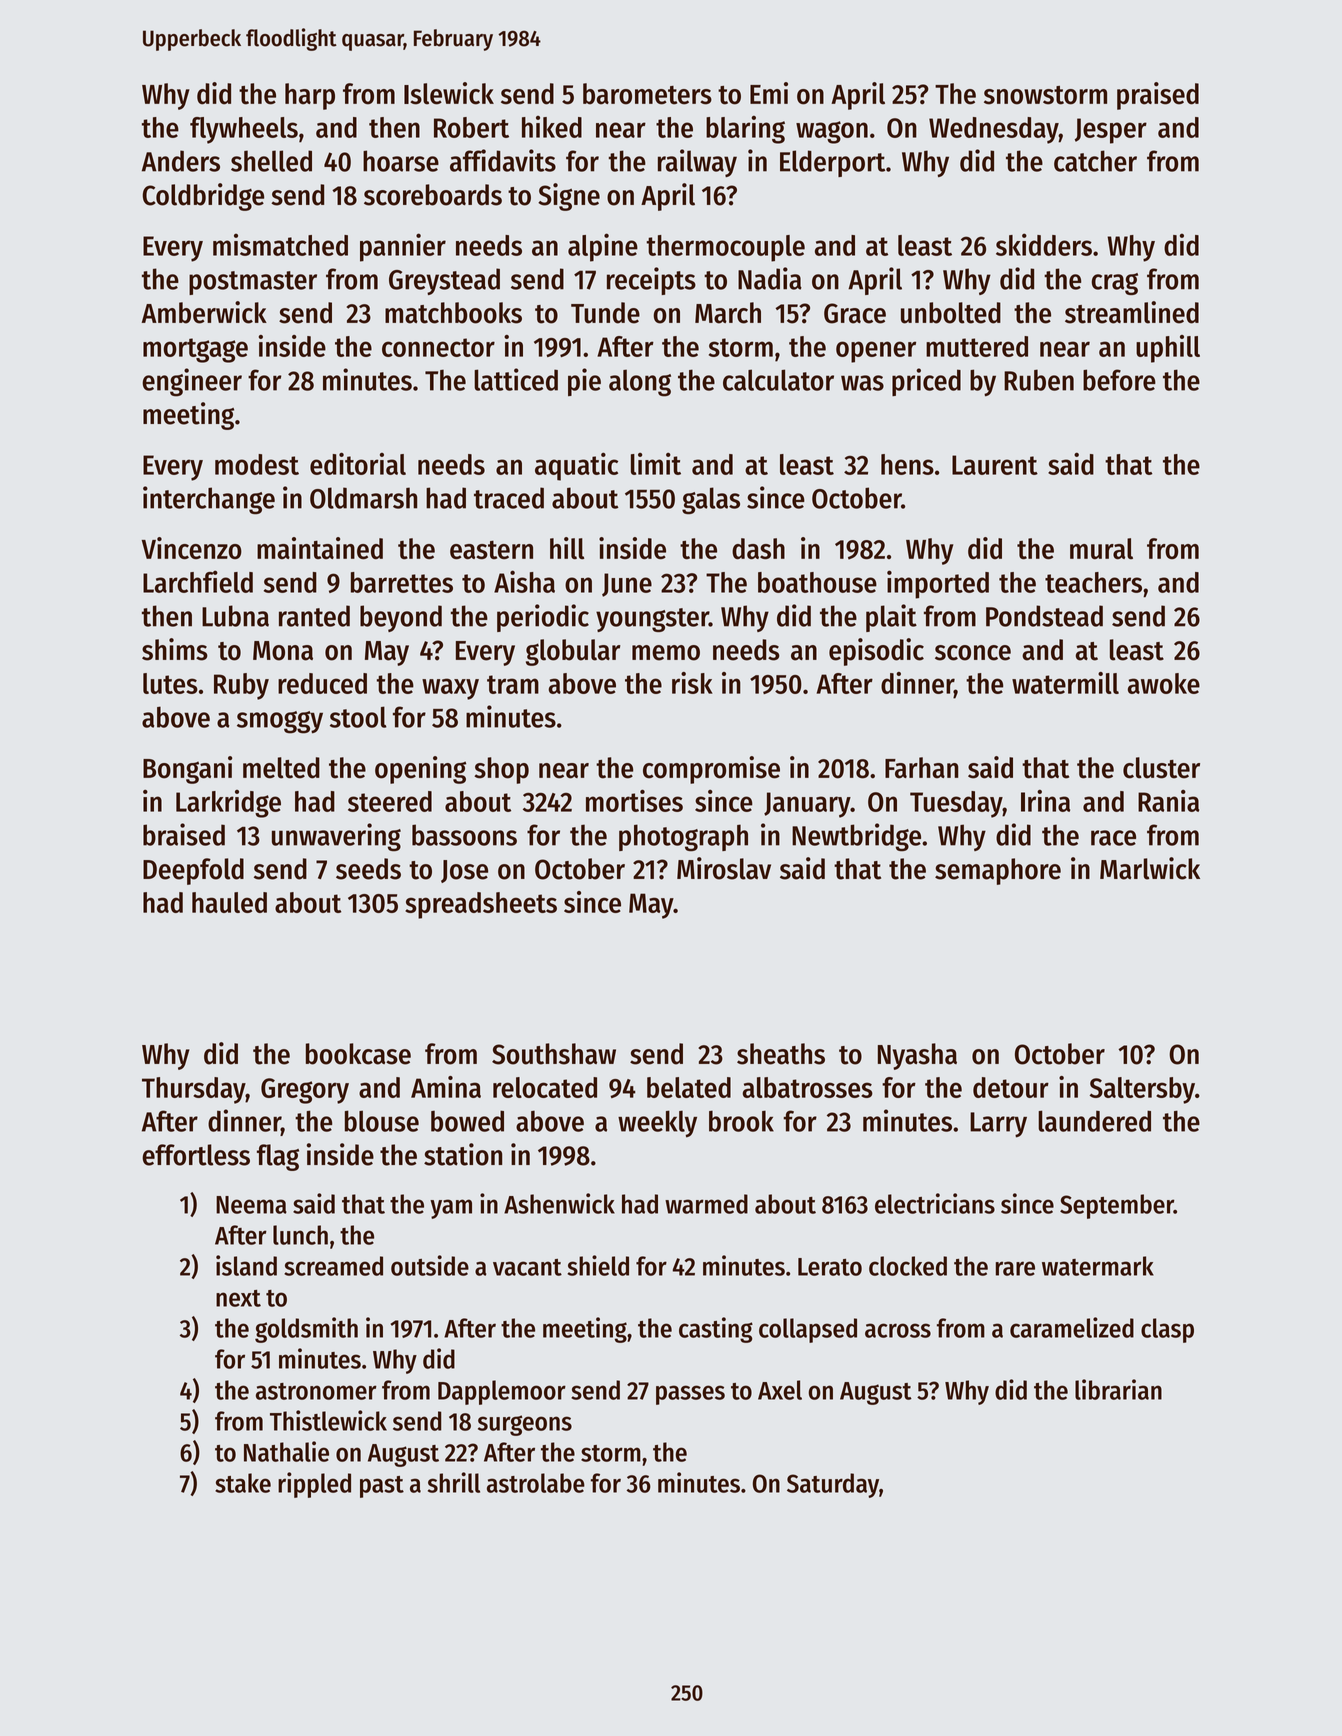  What do you see at coordinates (238, 1298) in the image?
I see `next` at bounding box center [238, 1298].
